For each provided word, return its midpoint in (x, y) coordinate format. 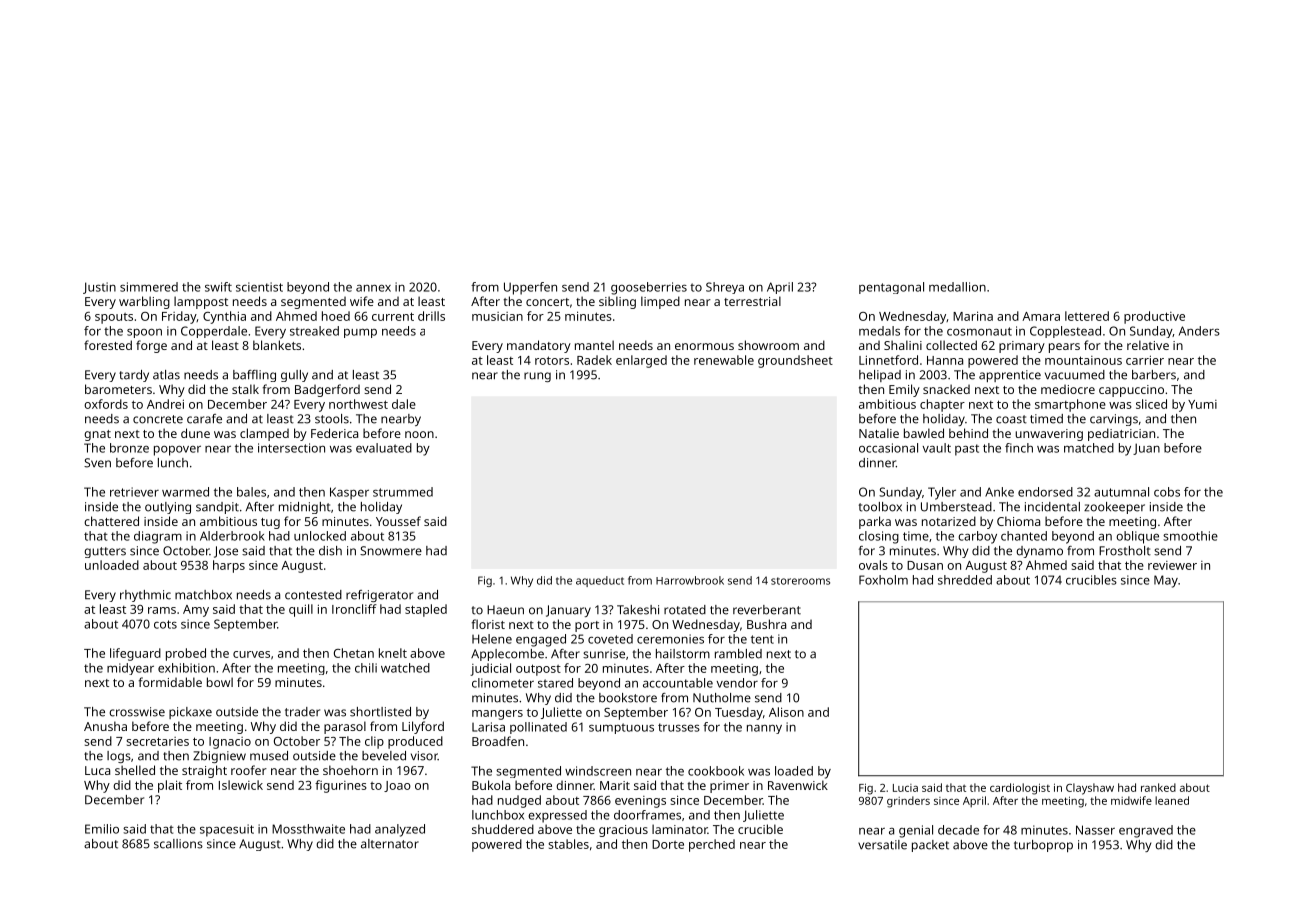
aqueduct (600, 581)
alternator (390, 844)
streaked (314, 331)
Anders (1199, 331)
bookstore (628, 698)
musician (497, 316)
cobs (1167, 492)
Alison (786, 712)
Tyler (942, 493)
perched (712, 845)
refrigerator (379, 596)
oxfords (106, 404)
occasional (888, 448)
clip (374, 742)
